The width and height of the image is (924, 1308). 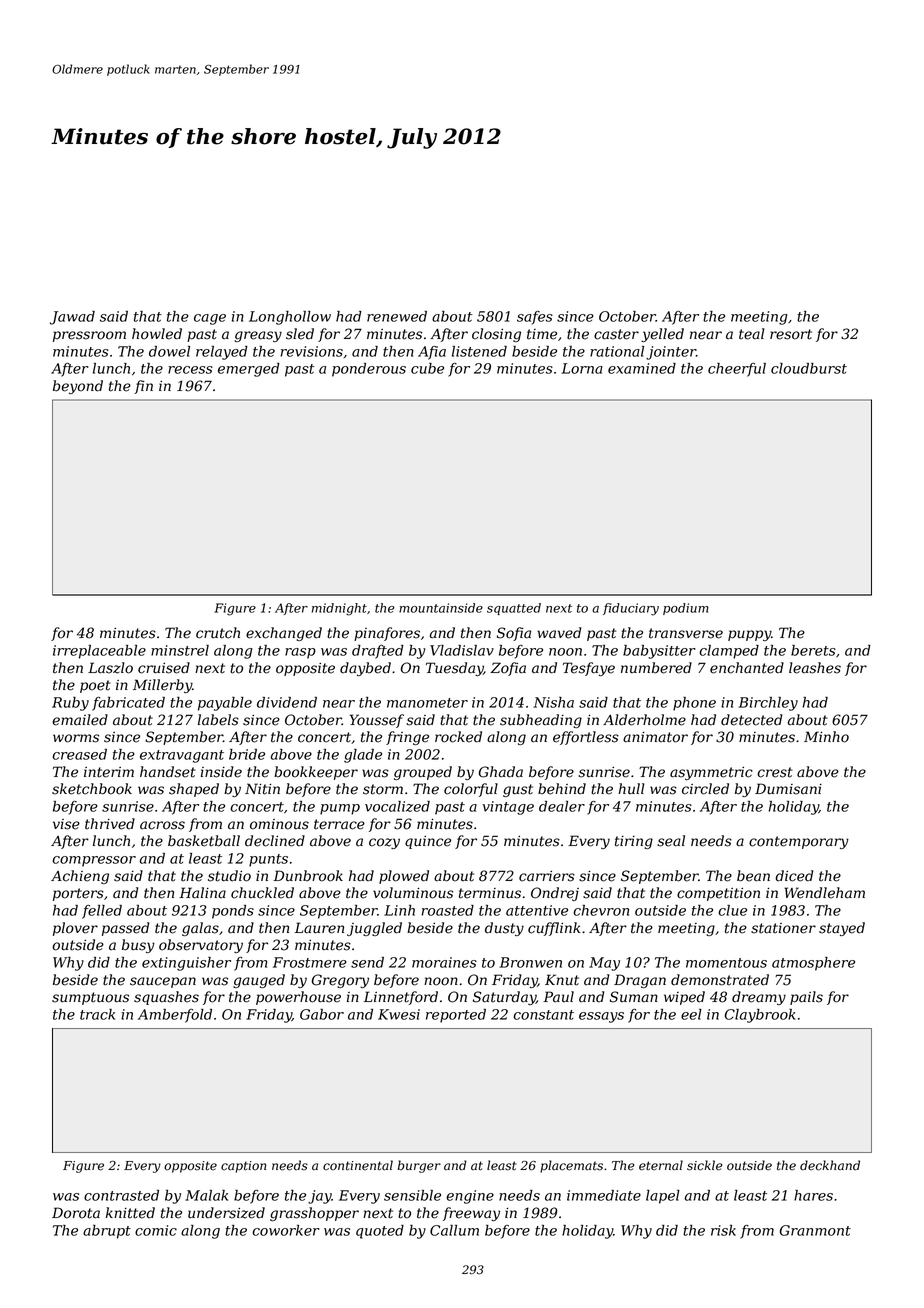 I want to click on exchanged, so click(x=284, y=634).
